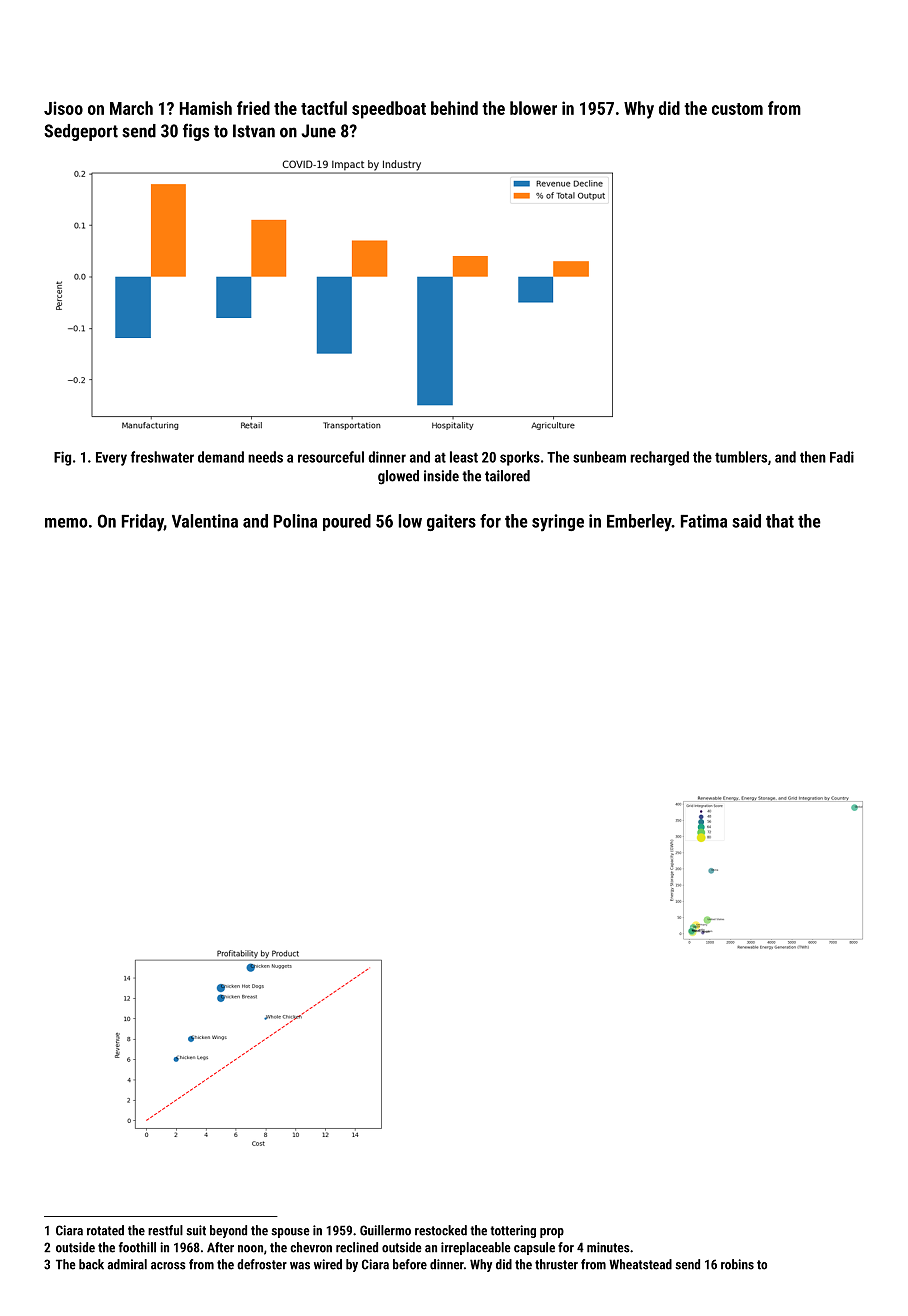  What do you see at coordinates (81, 132) in the screenshot?
I see `Sedgeport` at bounding box center [81, 132].
